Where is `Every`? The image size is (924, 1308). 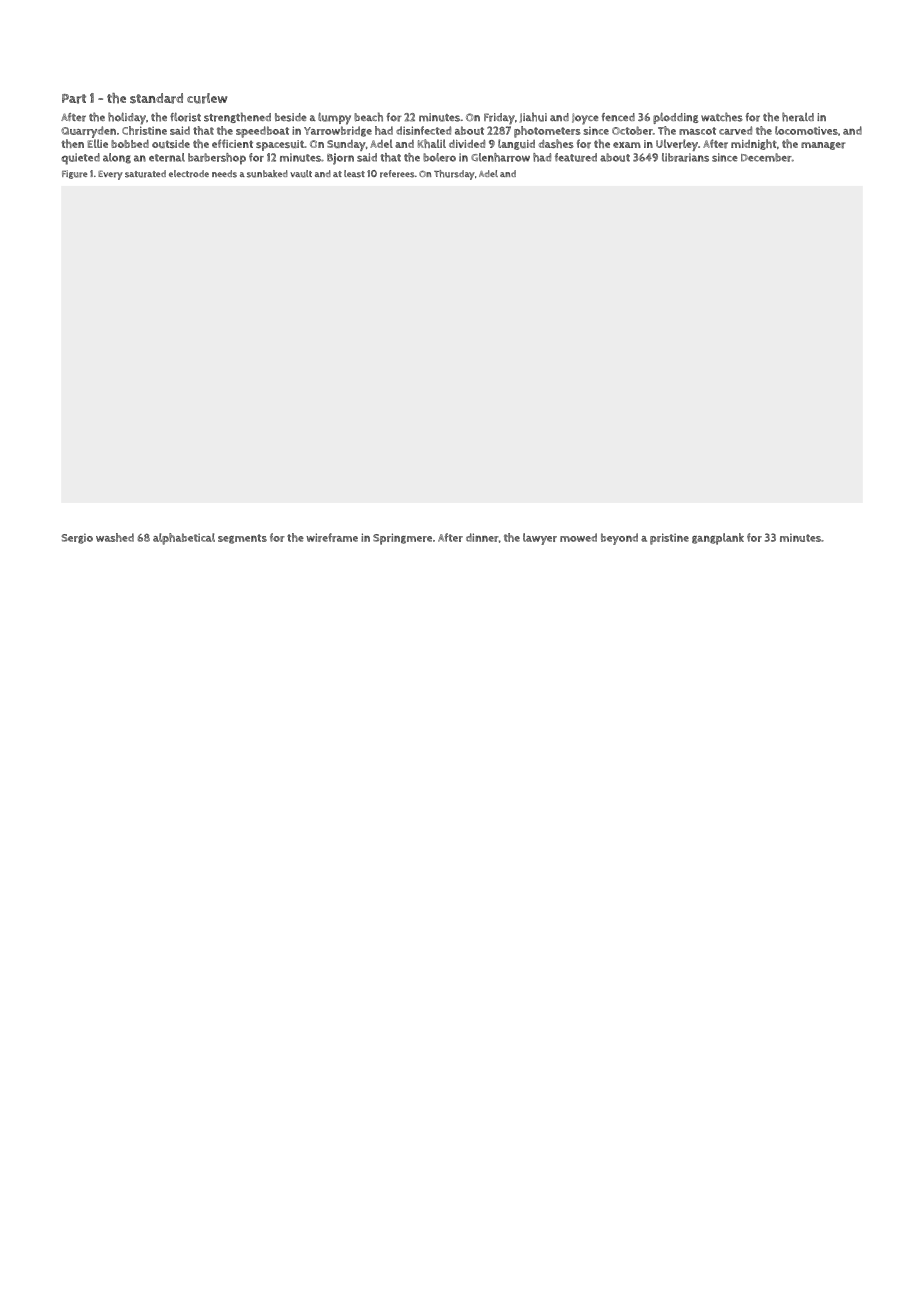
Every is located at coordinates (110, 175).
